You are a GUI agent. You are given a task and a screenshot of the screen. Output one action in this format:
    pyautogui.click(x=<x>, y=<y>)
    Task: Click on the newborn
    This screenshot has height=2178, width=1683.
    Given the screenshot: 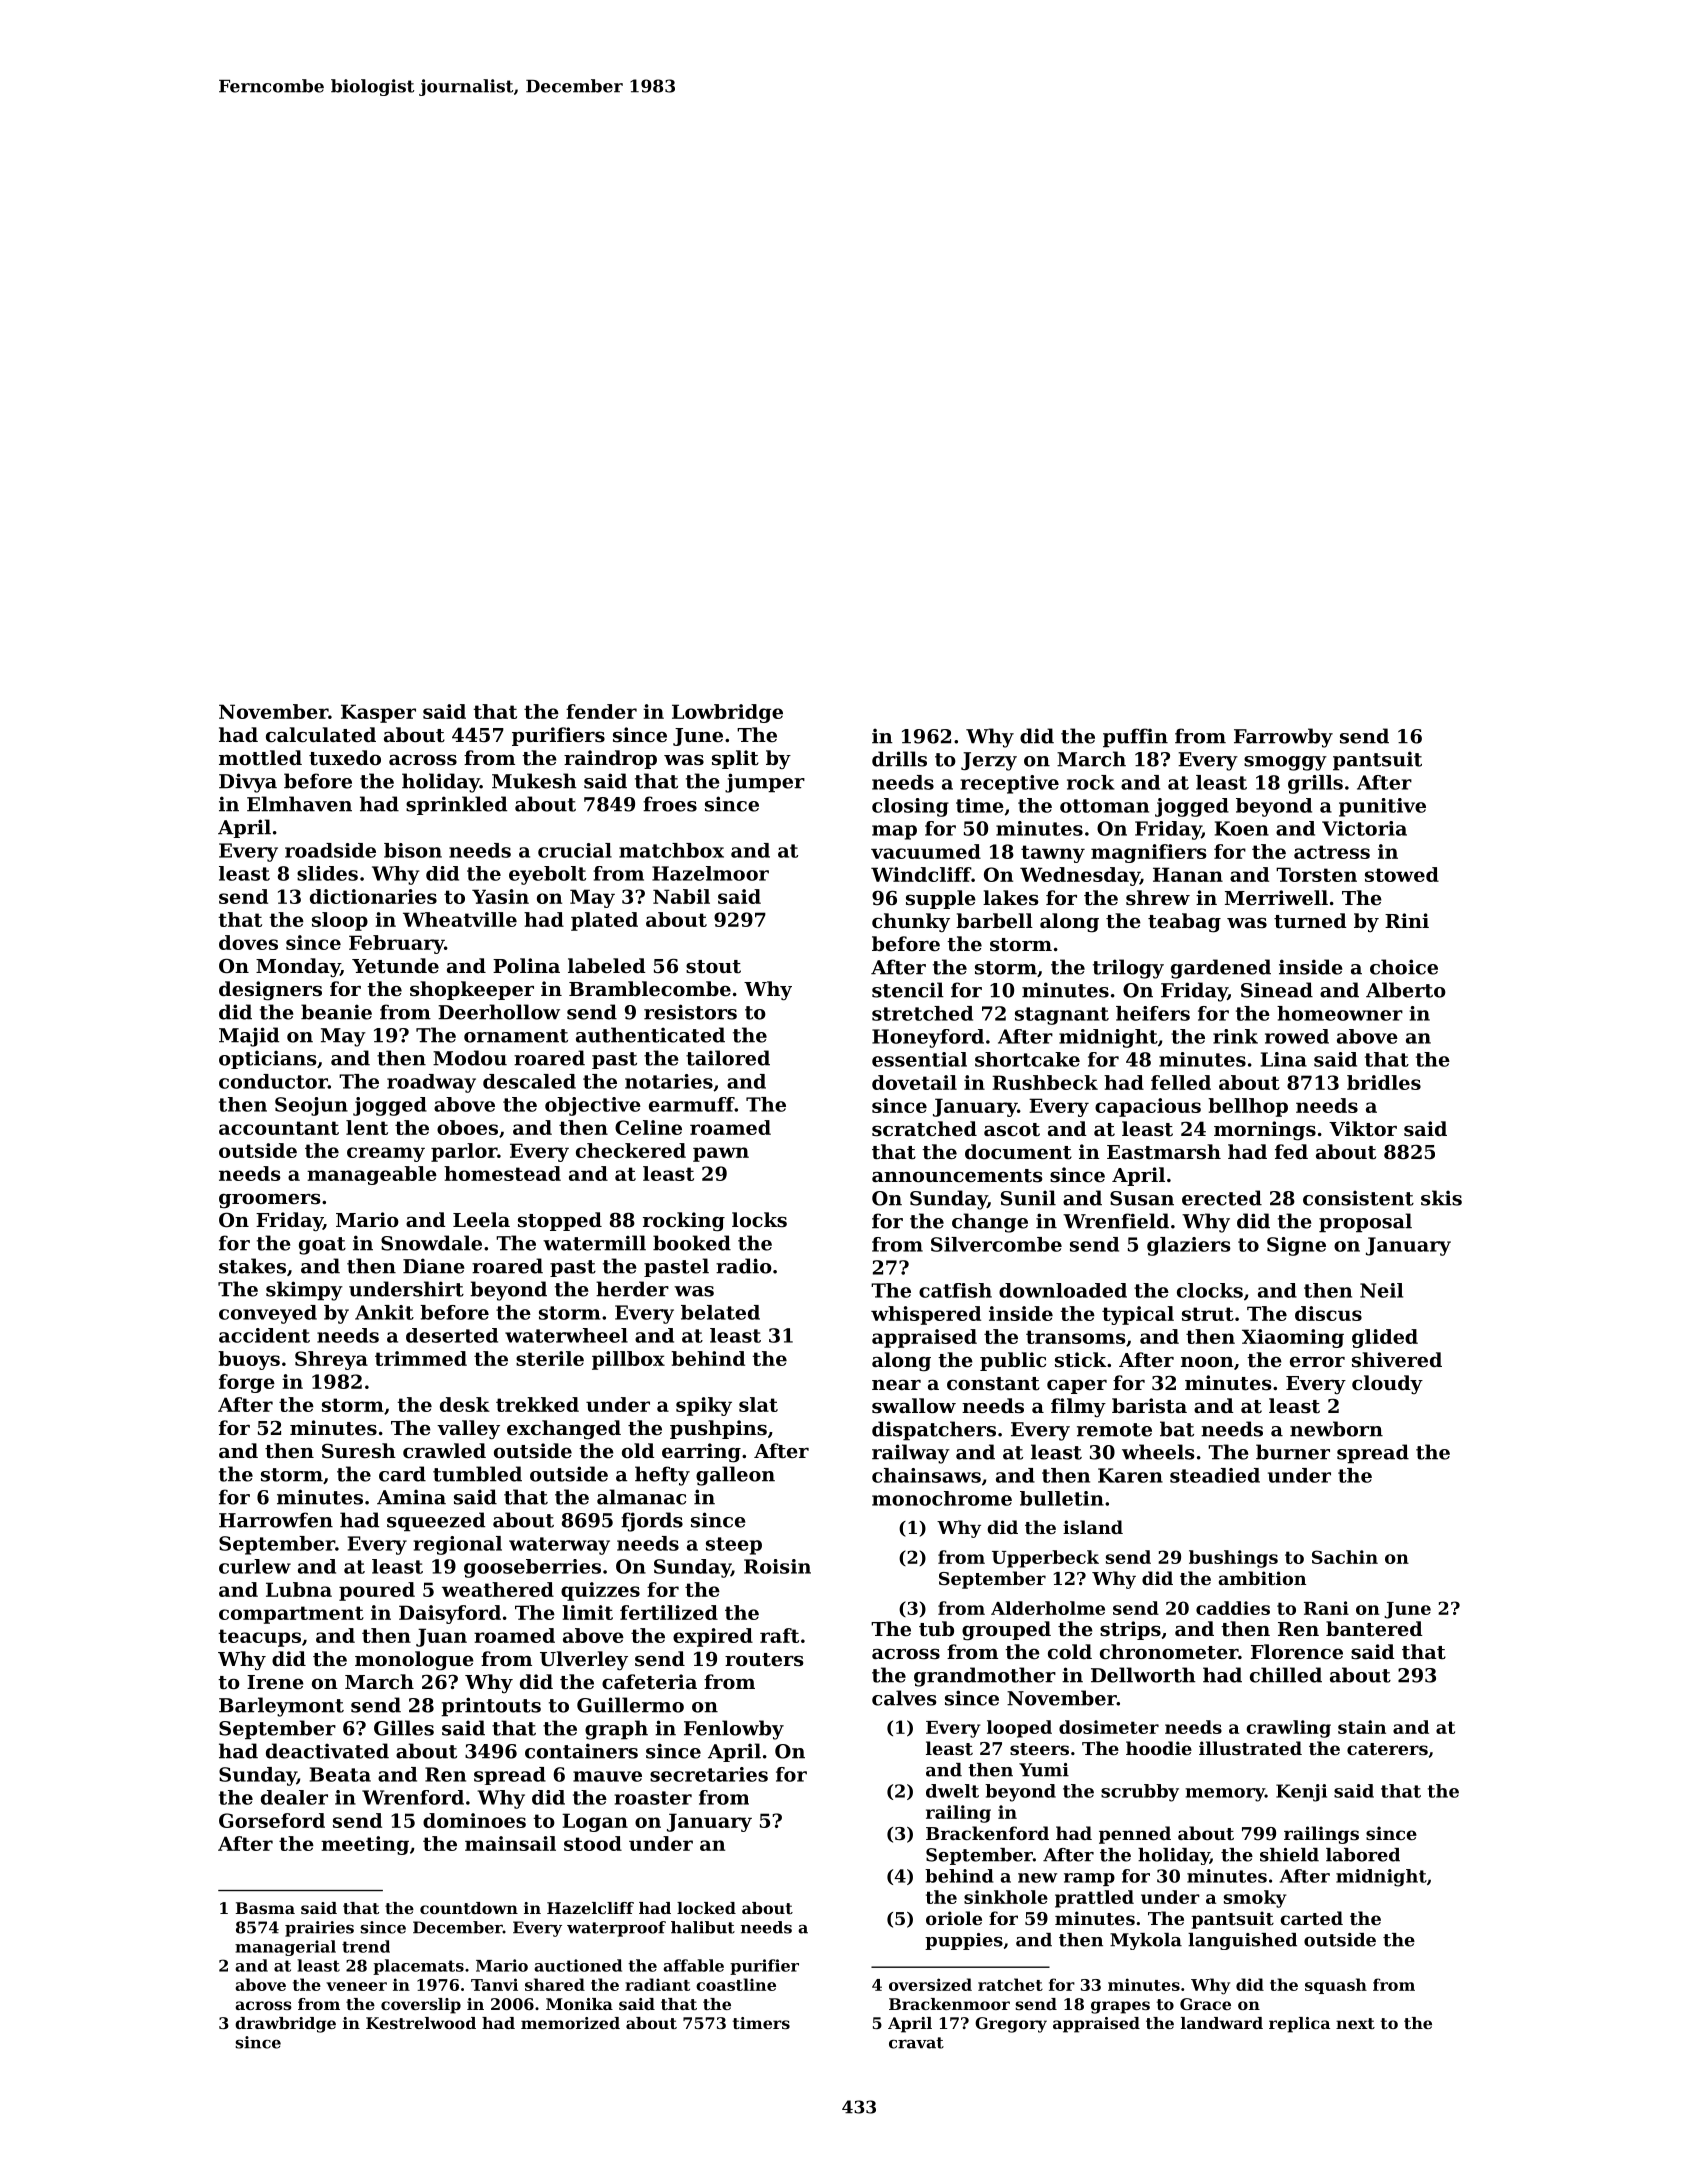 What is the action you would take?
    pyautogui.click(x=1336, y=1429)
